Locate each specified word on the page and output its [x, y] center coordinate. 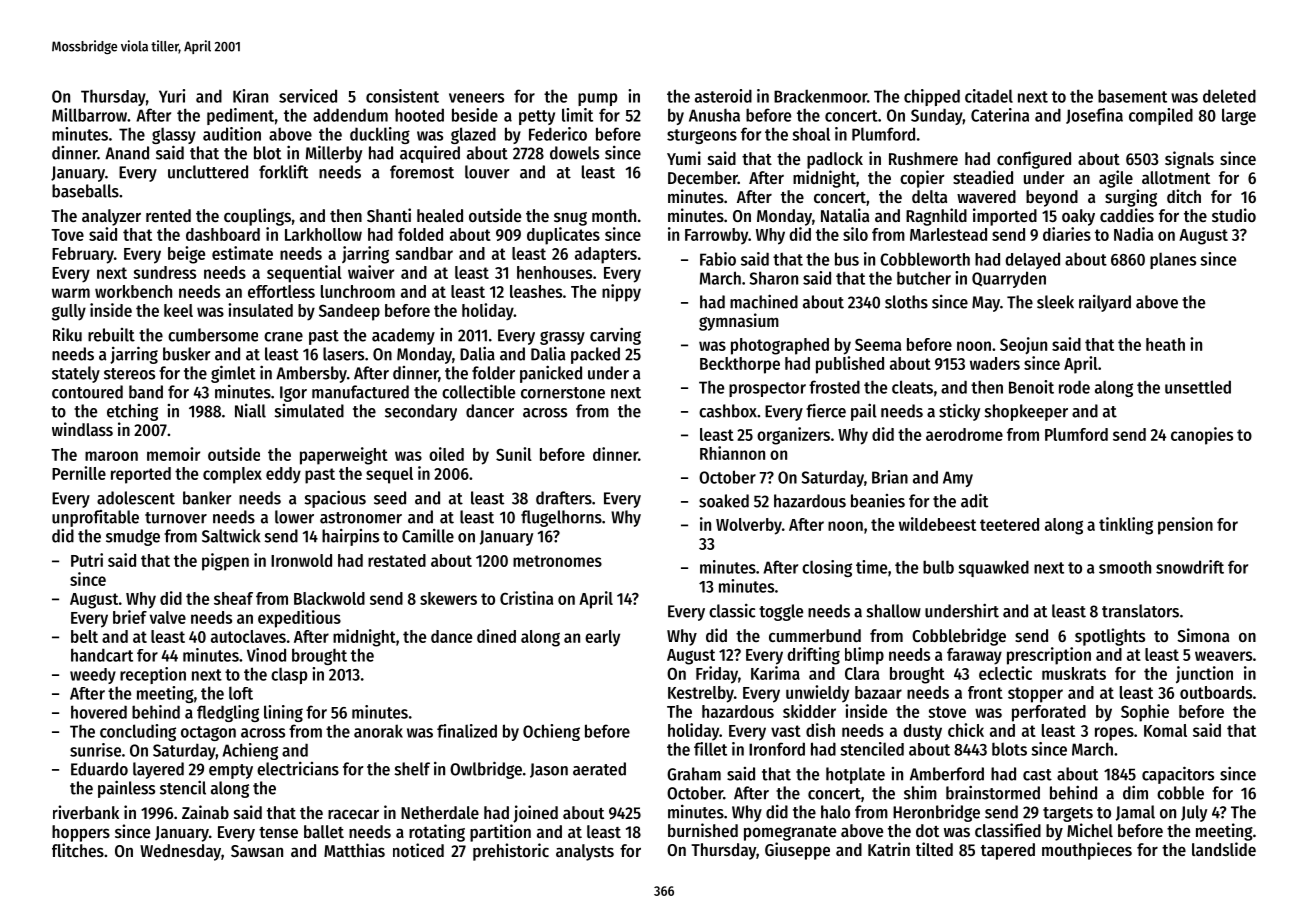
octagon [208, 733]
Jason [549, 770]
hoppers [81, 833]
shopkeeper [1026, 412]
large [1239, 116]
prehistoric [511, 852]
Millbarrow [89, 115]
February [83, 255]
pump [597, 99]
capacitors [1178, 775]
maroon [111, 456]
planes [1173, 260]
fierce [826, 411]
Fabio [718, 259]
